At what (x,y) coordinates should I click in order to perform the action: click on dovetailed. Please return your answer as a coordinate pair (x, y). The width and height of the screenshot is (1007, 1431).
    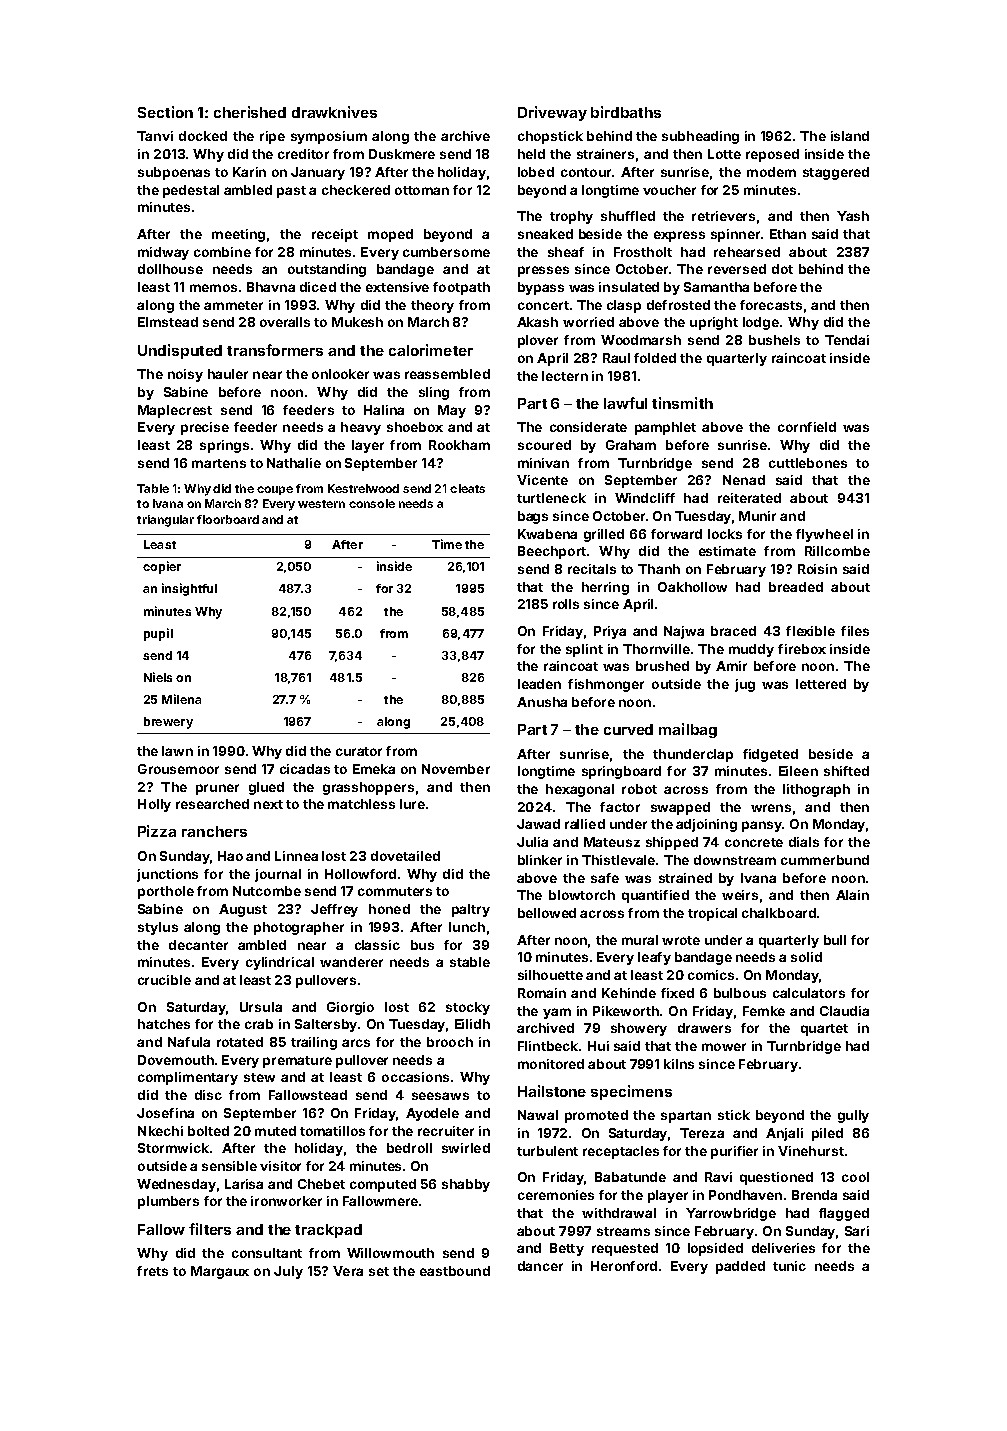
    Looking at the image, I should click on (405, 856).
